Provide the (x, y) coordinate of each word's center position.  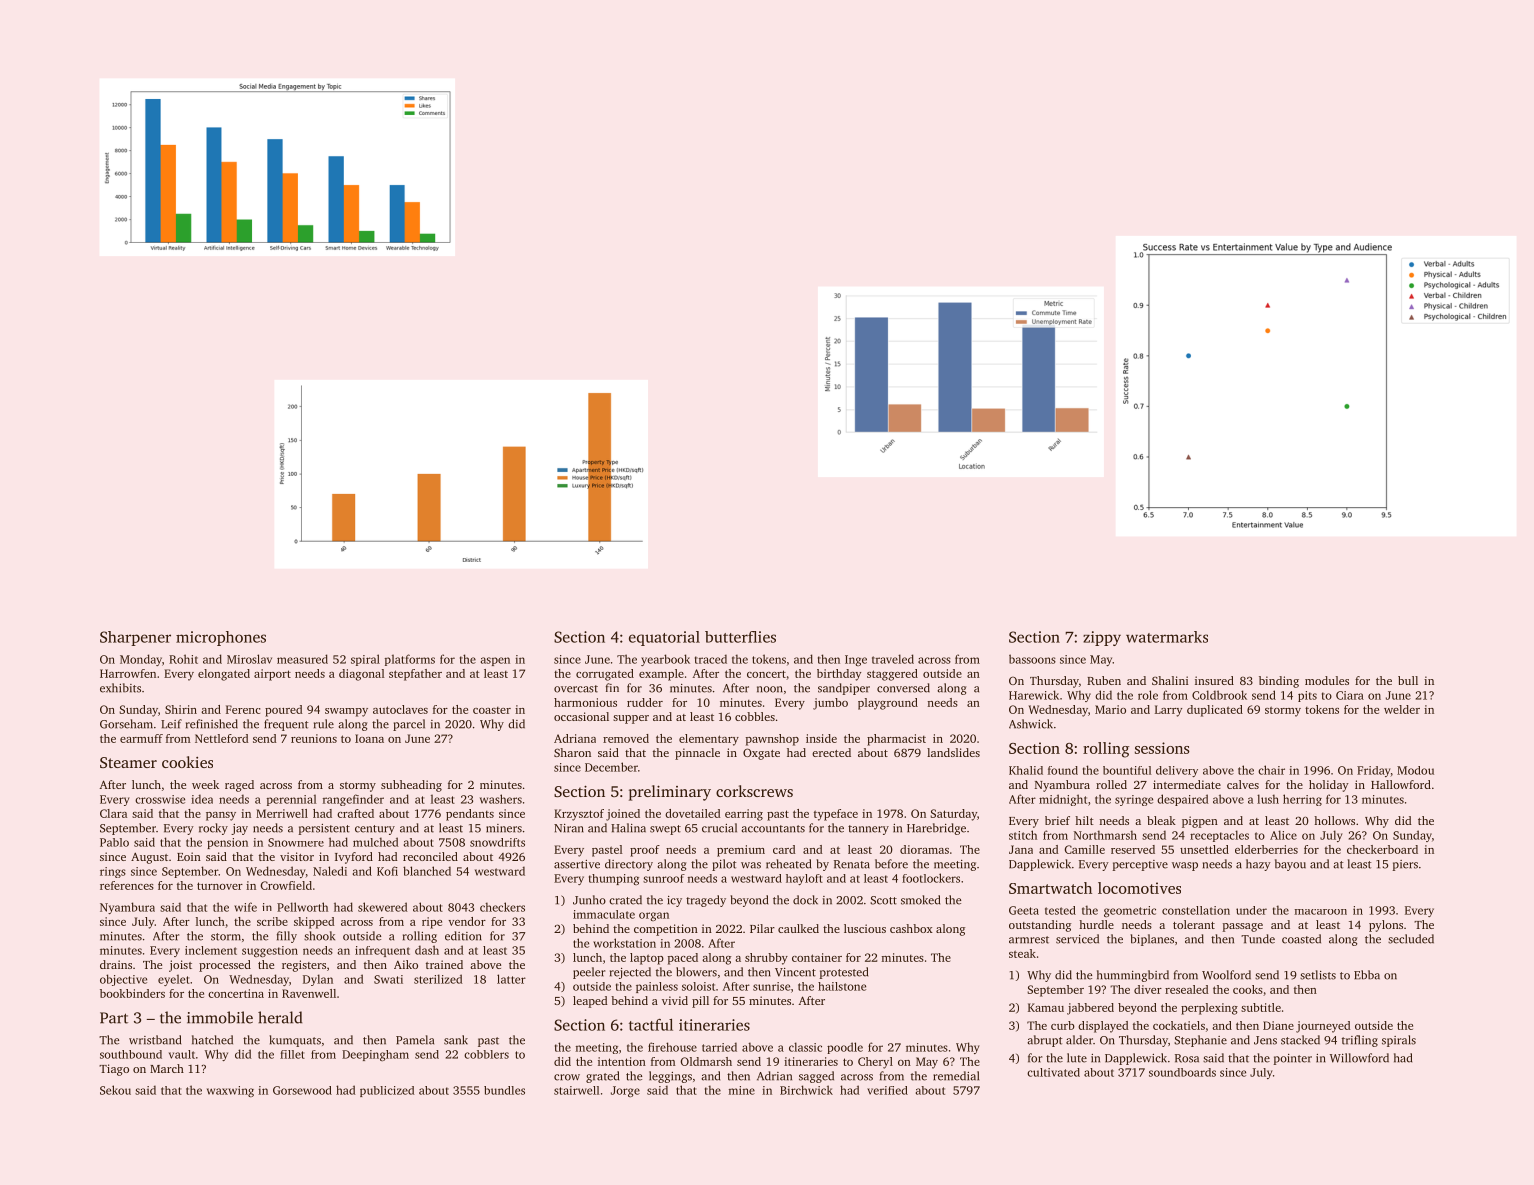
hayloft (804, 879)
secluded (1411, 939)
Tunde (1258, 939)
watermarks (1167, 637)
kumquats (295, 1041)
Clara (113, 813)
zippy (1102, 638)
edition (463, 936)
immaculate (604, 914)
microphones (221, 638)
